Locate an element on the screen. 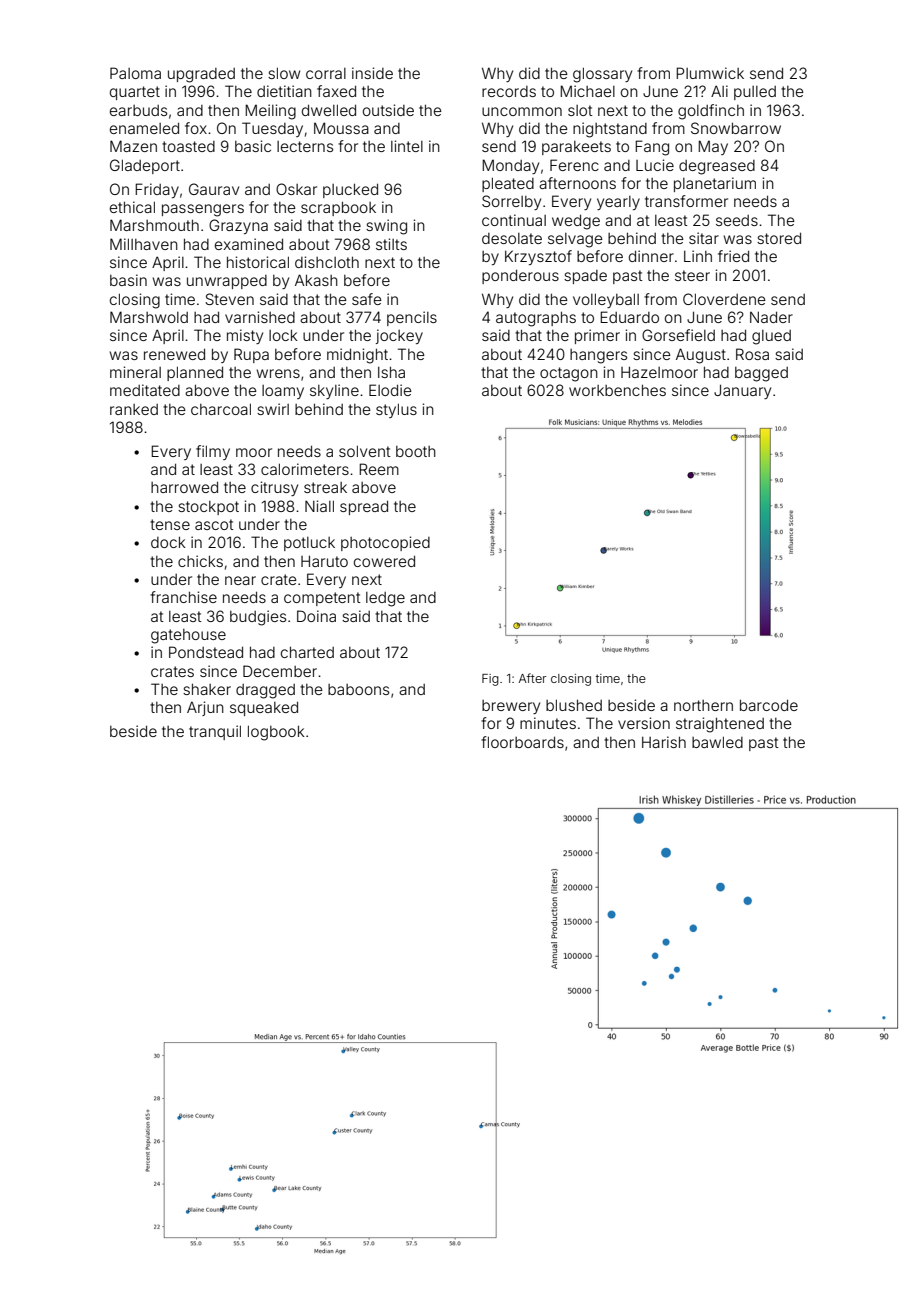 This screenshot has height=1308, width=924. upgraded is located at coordinates (201, 75).
